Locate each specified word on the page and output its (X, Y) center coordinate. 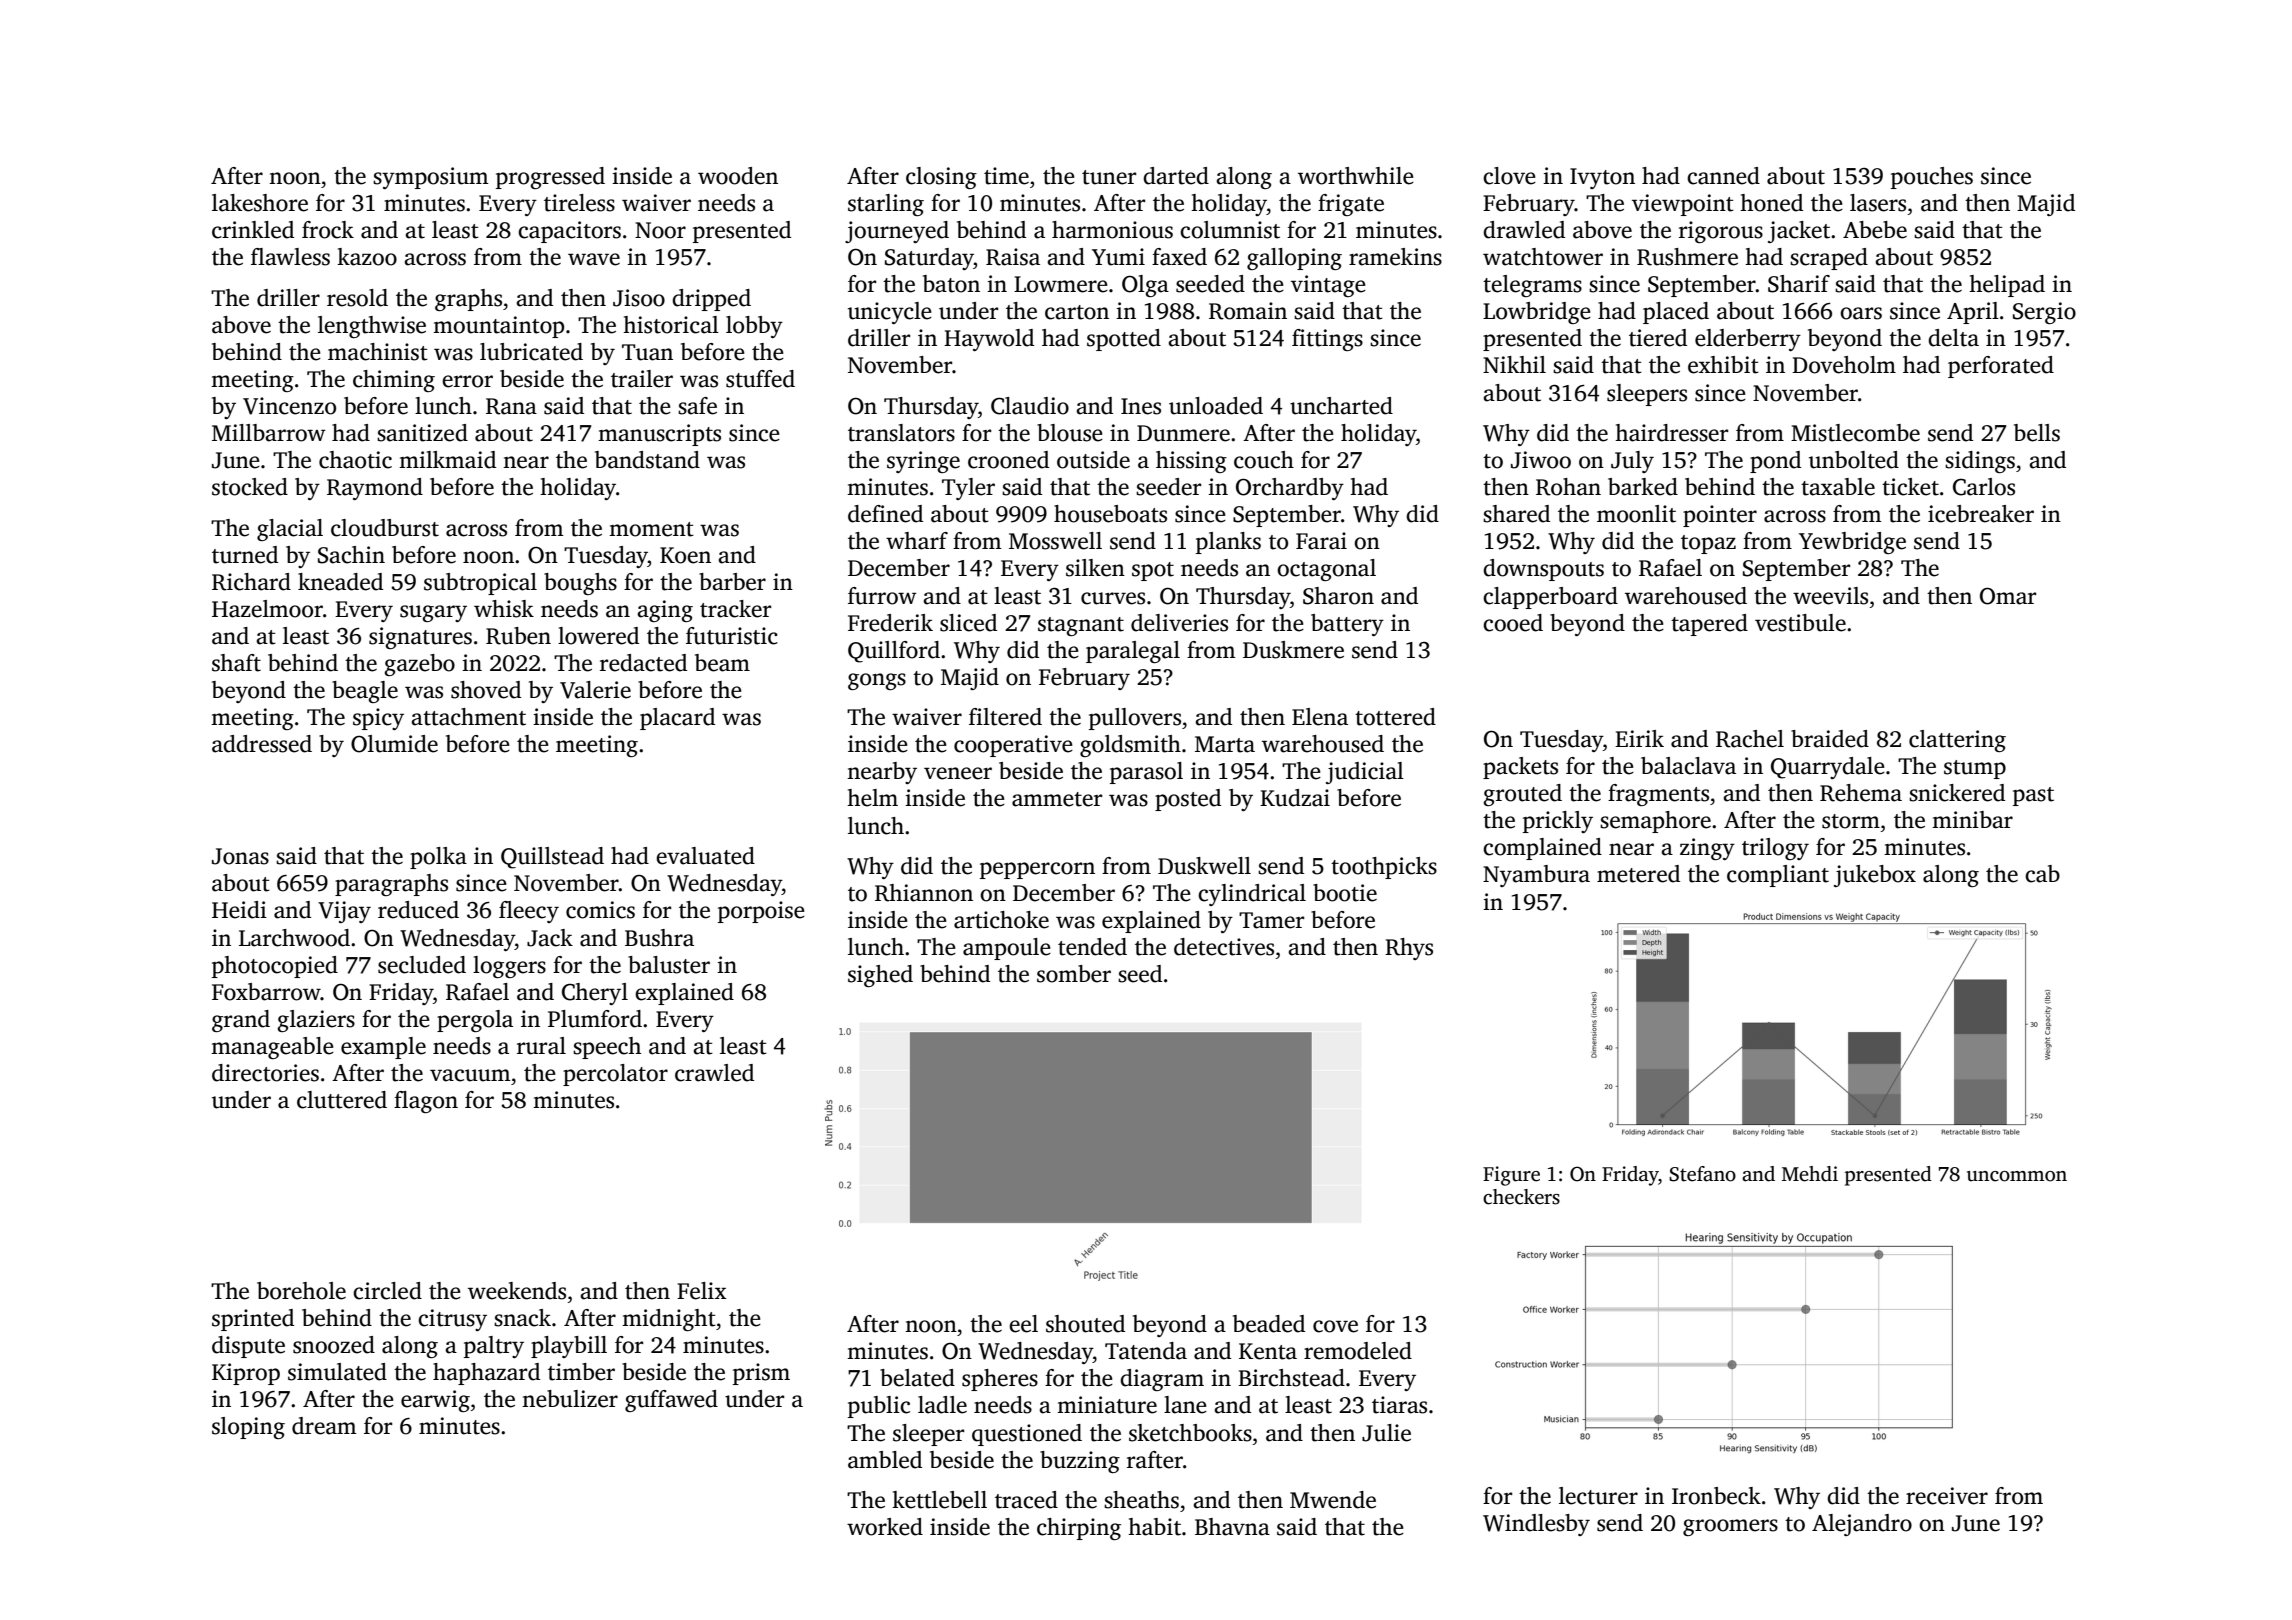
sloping (248, 1428)
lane (1185, 1405)
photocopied (275, 967)
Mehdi (1810, 1174)
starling (886, 205)
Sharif (1799, 284)
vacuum (470, 1075)
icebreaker (1981, 514)
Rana (511, 406)
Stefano (1702, 1174)
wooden (738, 176)
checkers (1521, 1197)
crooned (1008, 460)
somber (1074, 974)
